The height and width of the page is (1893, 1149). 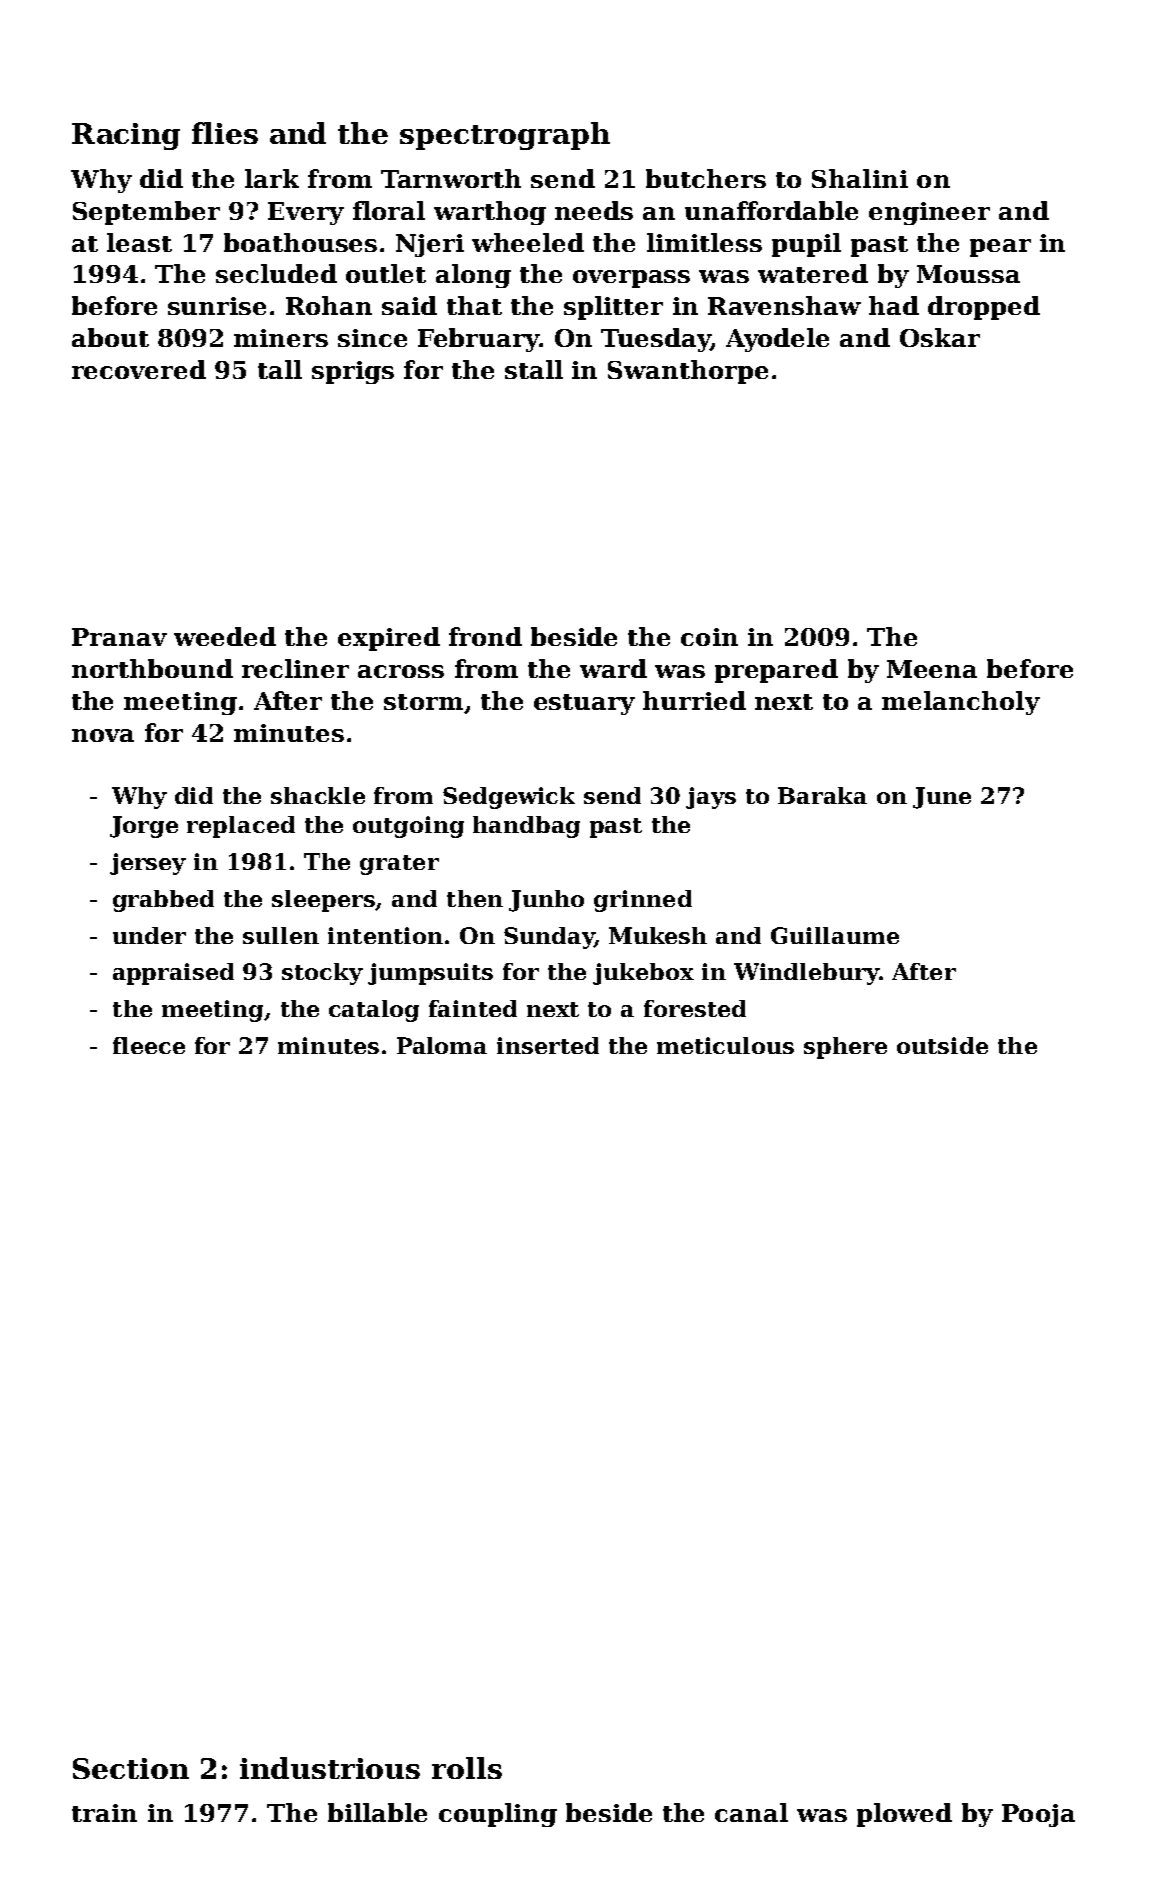 What do you see at coordinates (940, 337) in the page?
I see `Oskar` at bounding box center [940, 337].
